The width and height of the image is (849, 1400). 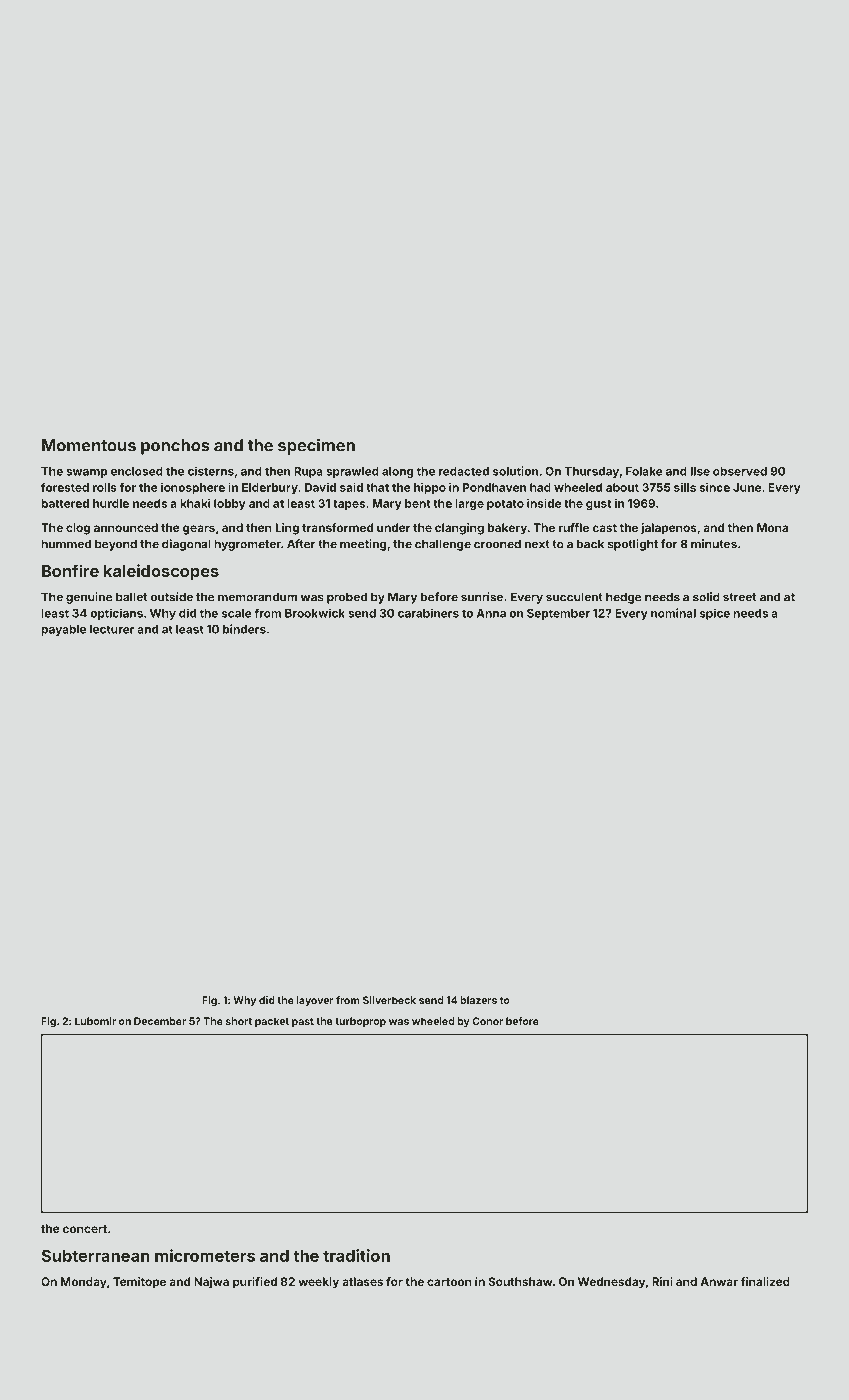 What do you see at coordinates (487, 1021) in the image?
I see `Conor` at bounding box center [487, 1021].
